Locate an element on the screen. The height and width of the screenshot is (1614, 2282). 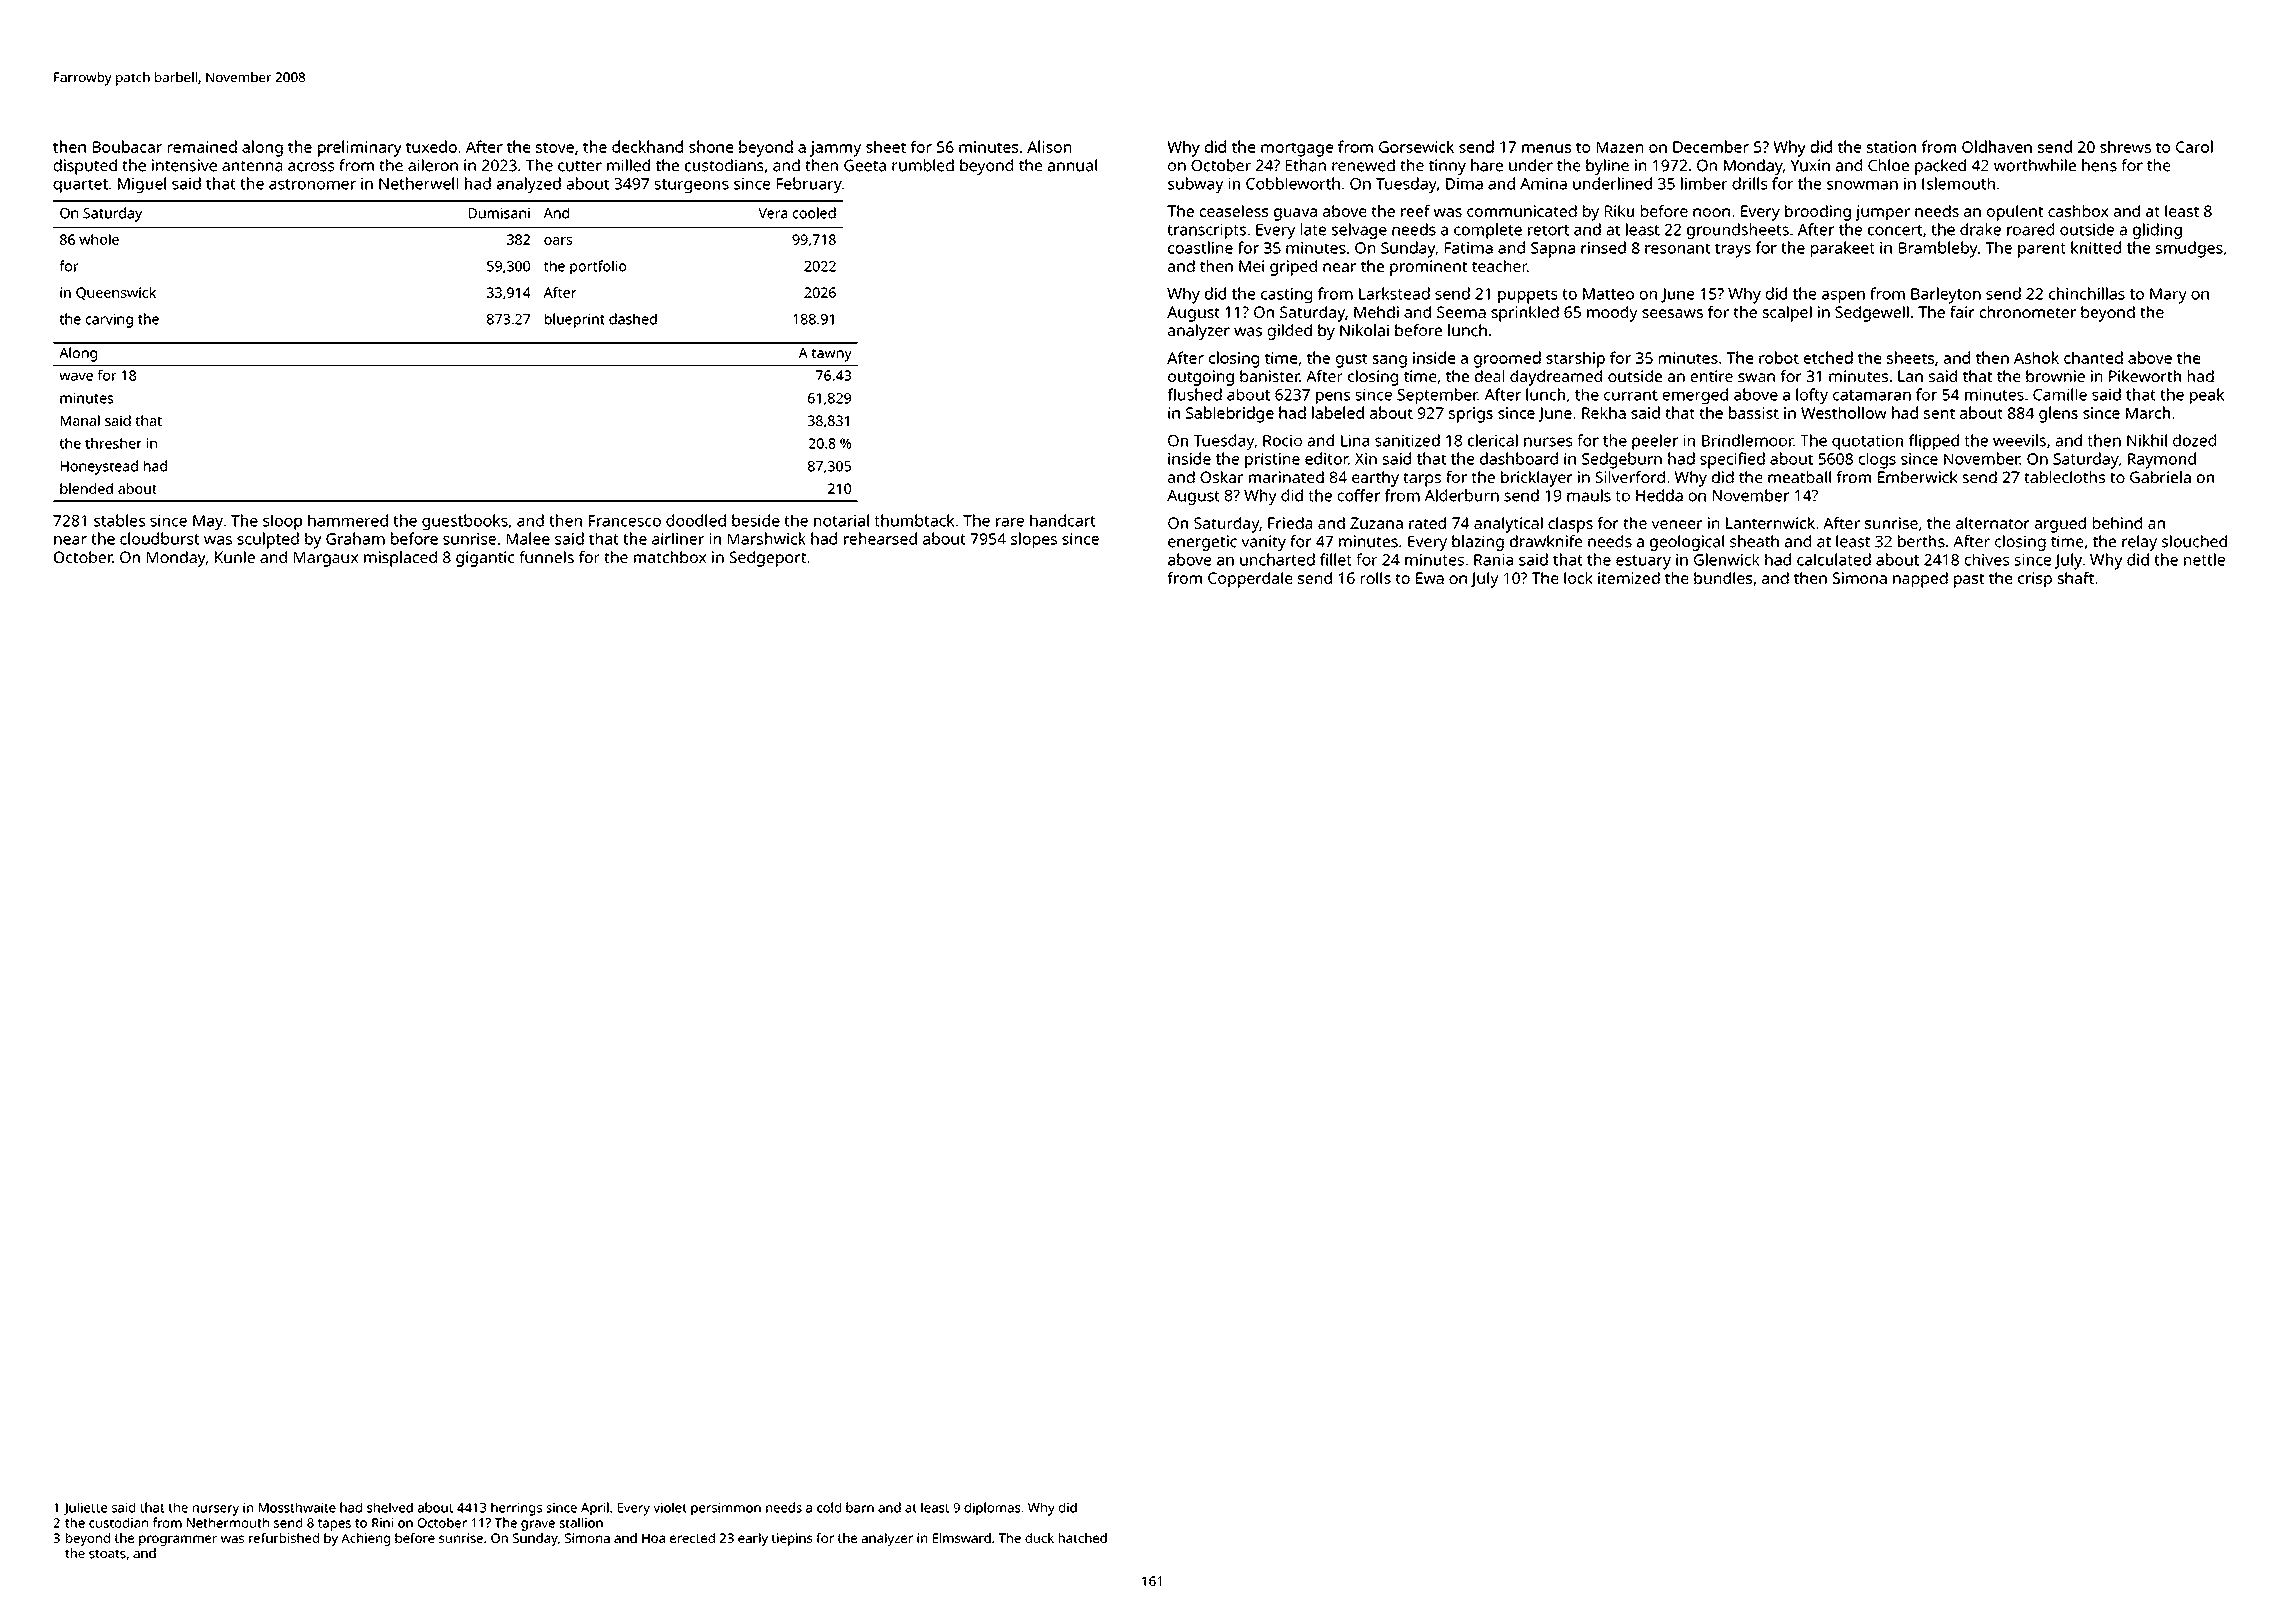
carving is located at coordinates (109, 321).
